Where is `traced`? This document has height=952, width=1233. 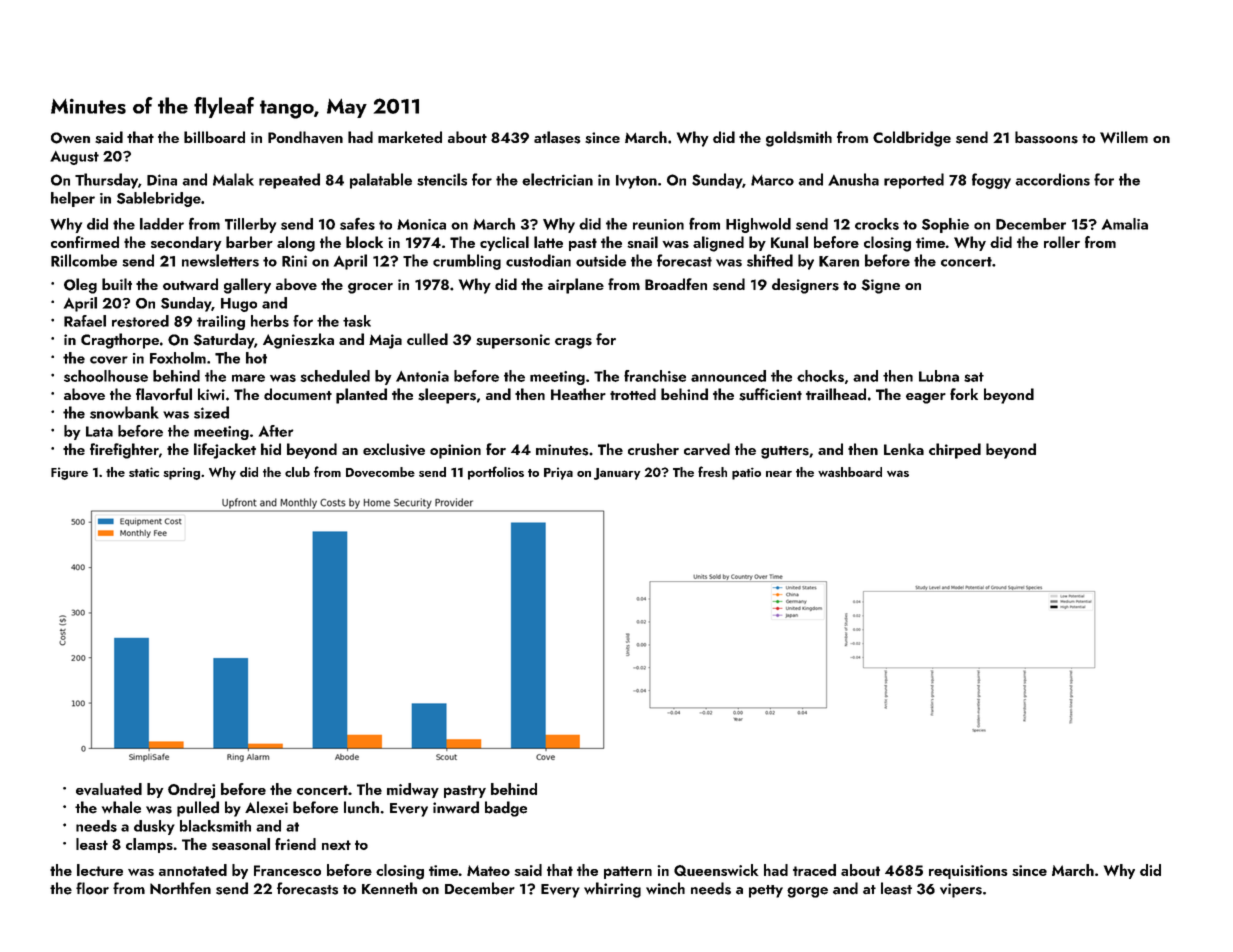
traced is located at coordinates (814, 870).
